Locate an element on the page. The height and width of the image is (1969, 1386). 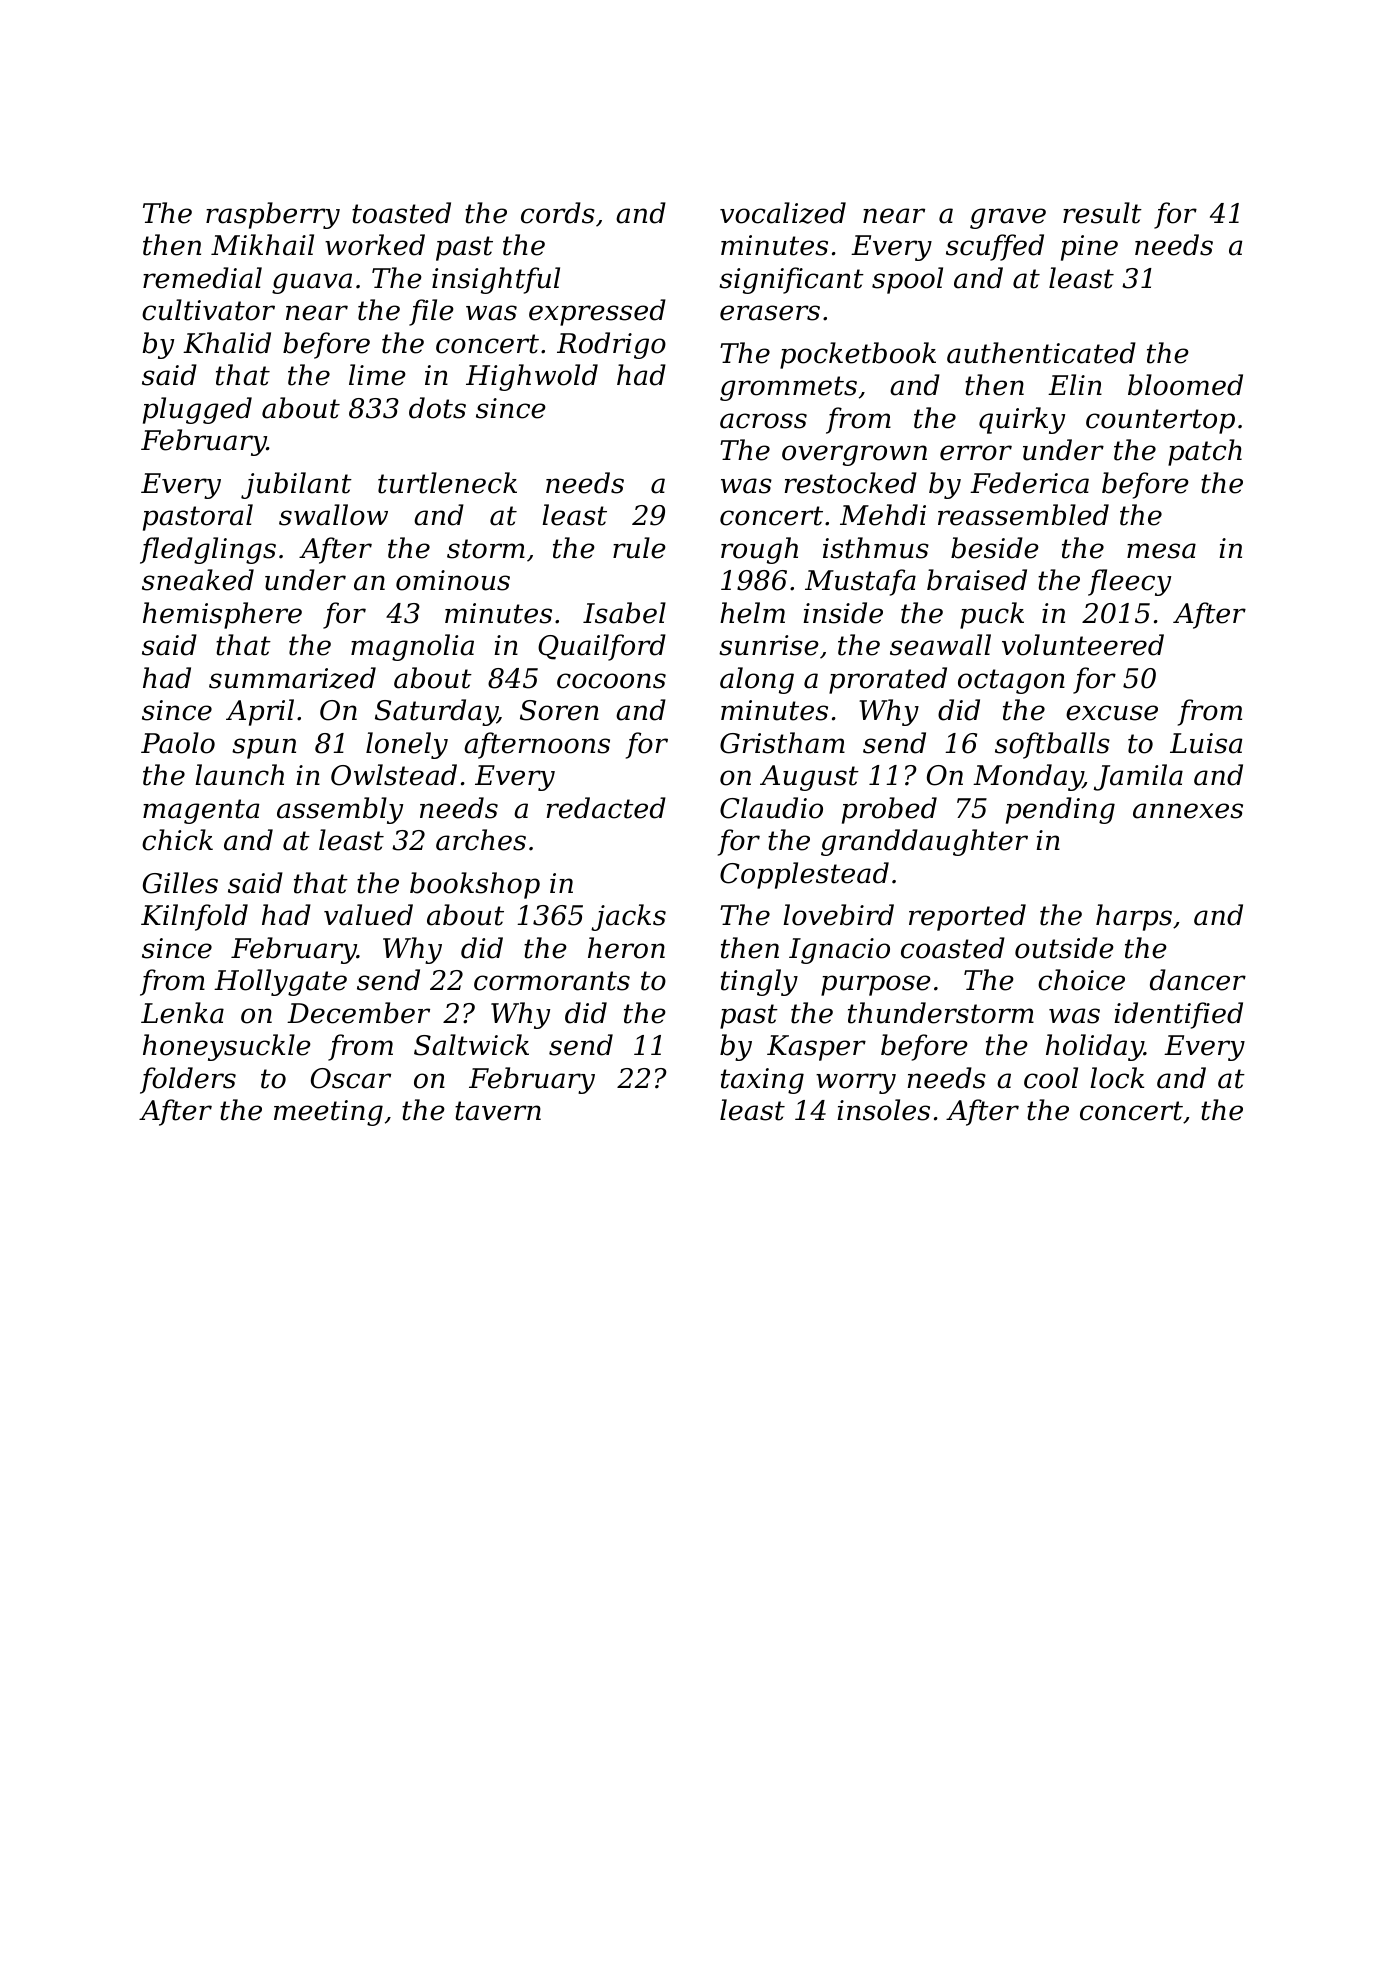
meeting is located at coordinates (328, 1113).
